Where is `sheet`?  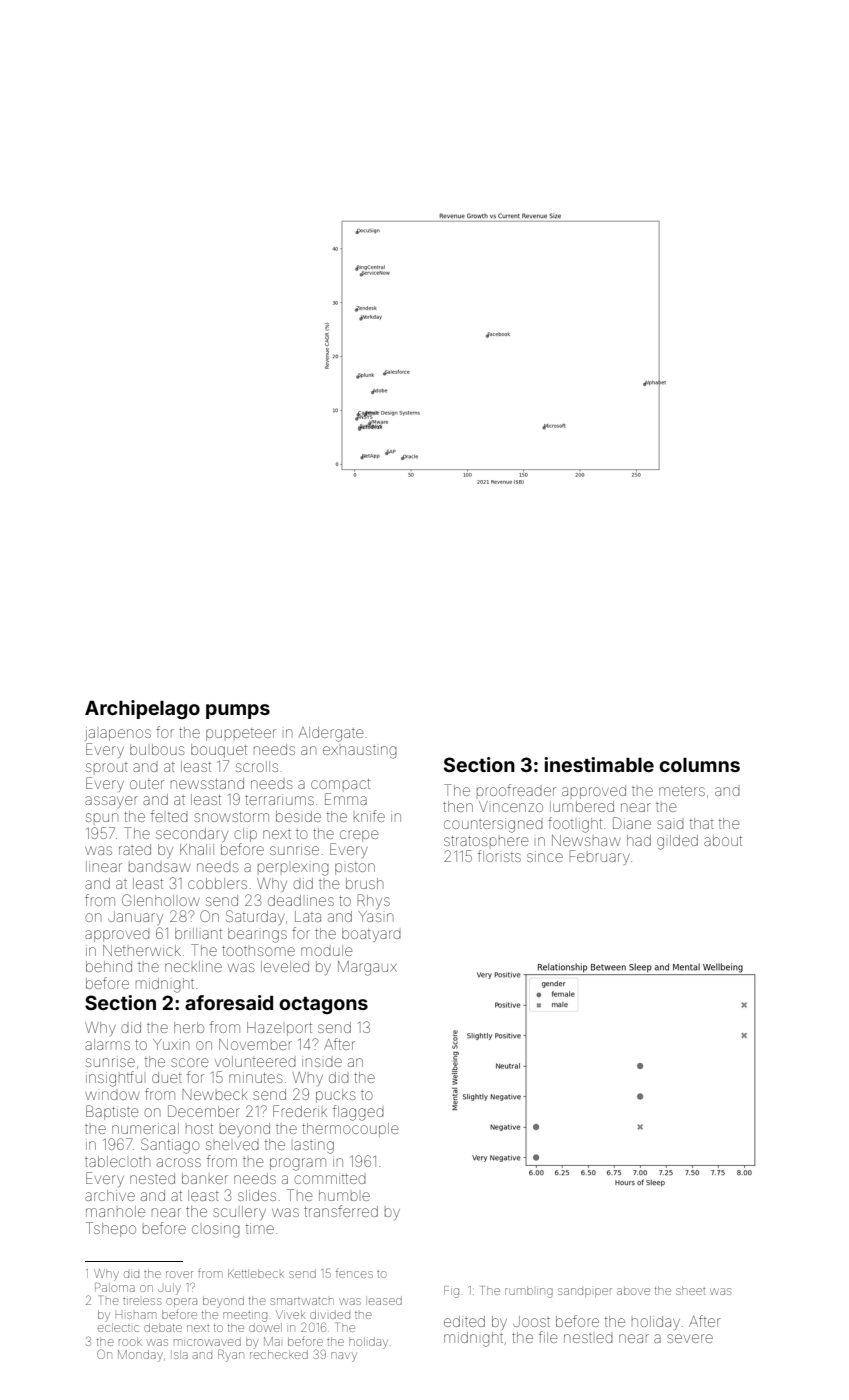 sheet is located at coordinates (690, 1290).
